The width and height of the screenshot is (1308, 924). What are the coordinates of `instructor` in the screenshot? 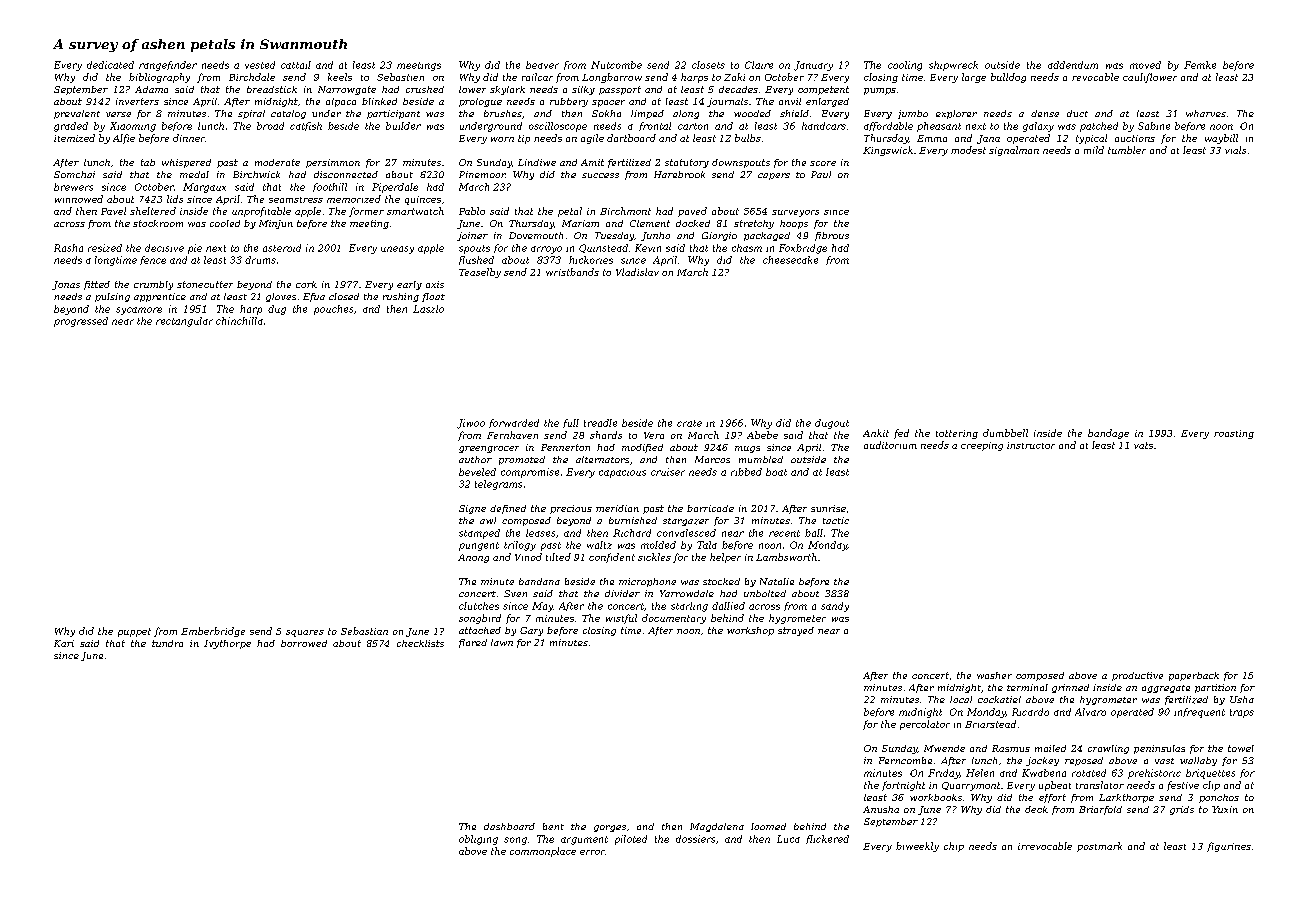 It's located at (1031, 445).
